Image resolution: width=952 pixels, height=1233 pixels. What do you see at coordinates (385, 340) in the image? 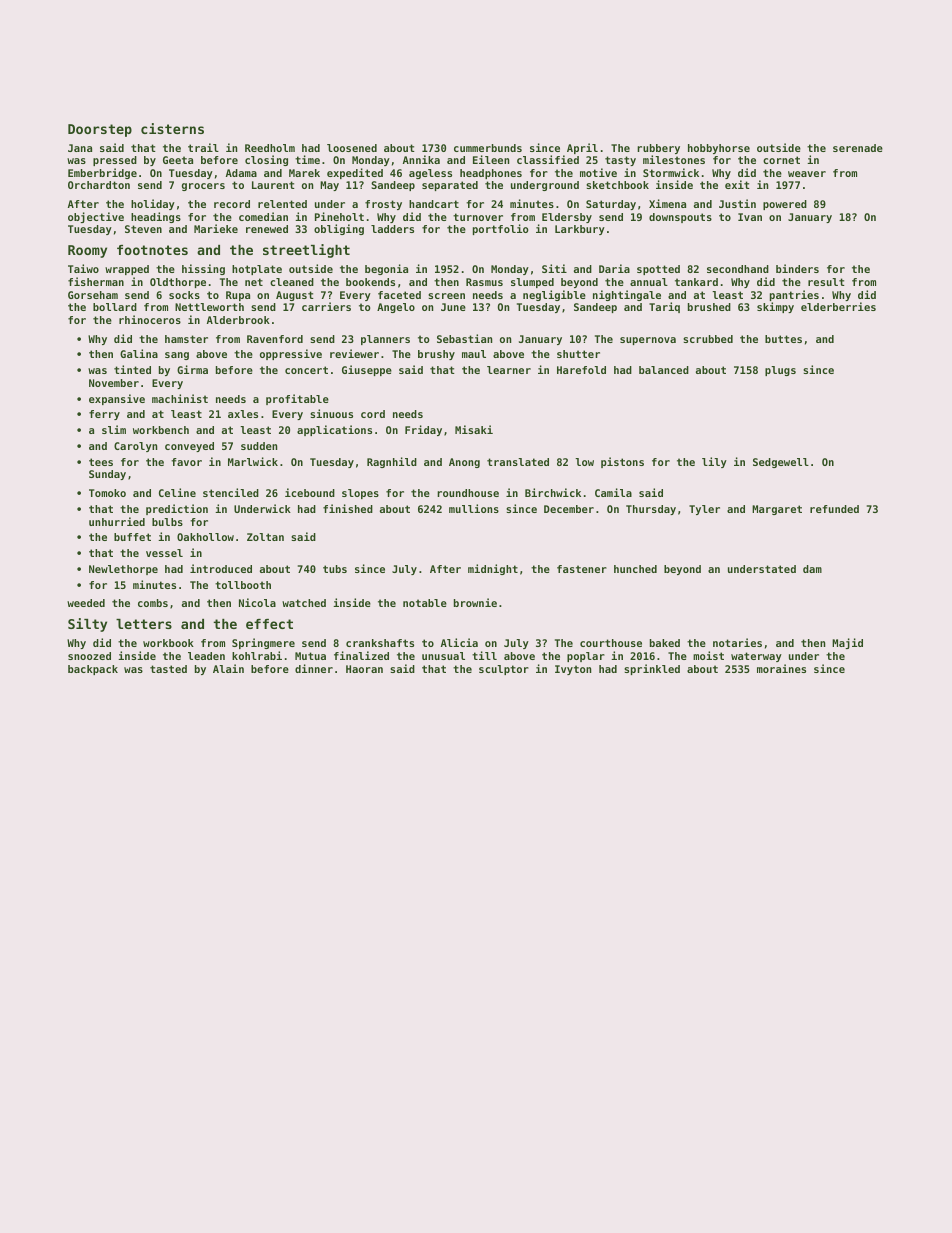
I see `planners` at bounding box center [385, 340].
